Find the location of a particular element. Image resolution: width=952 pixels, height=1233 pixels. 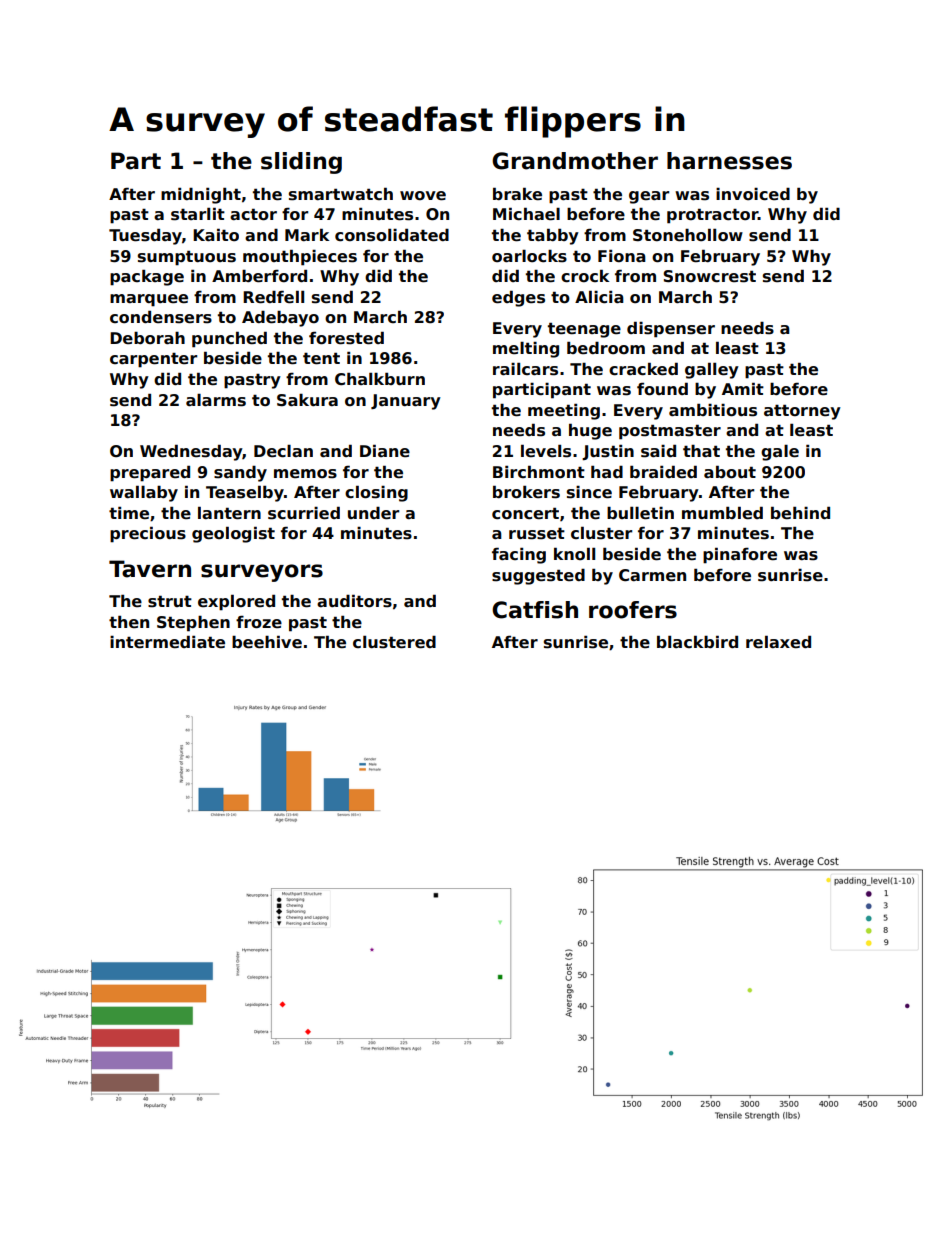

teenage is located at coordinates (584, 330).
